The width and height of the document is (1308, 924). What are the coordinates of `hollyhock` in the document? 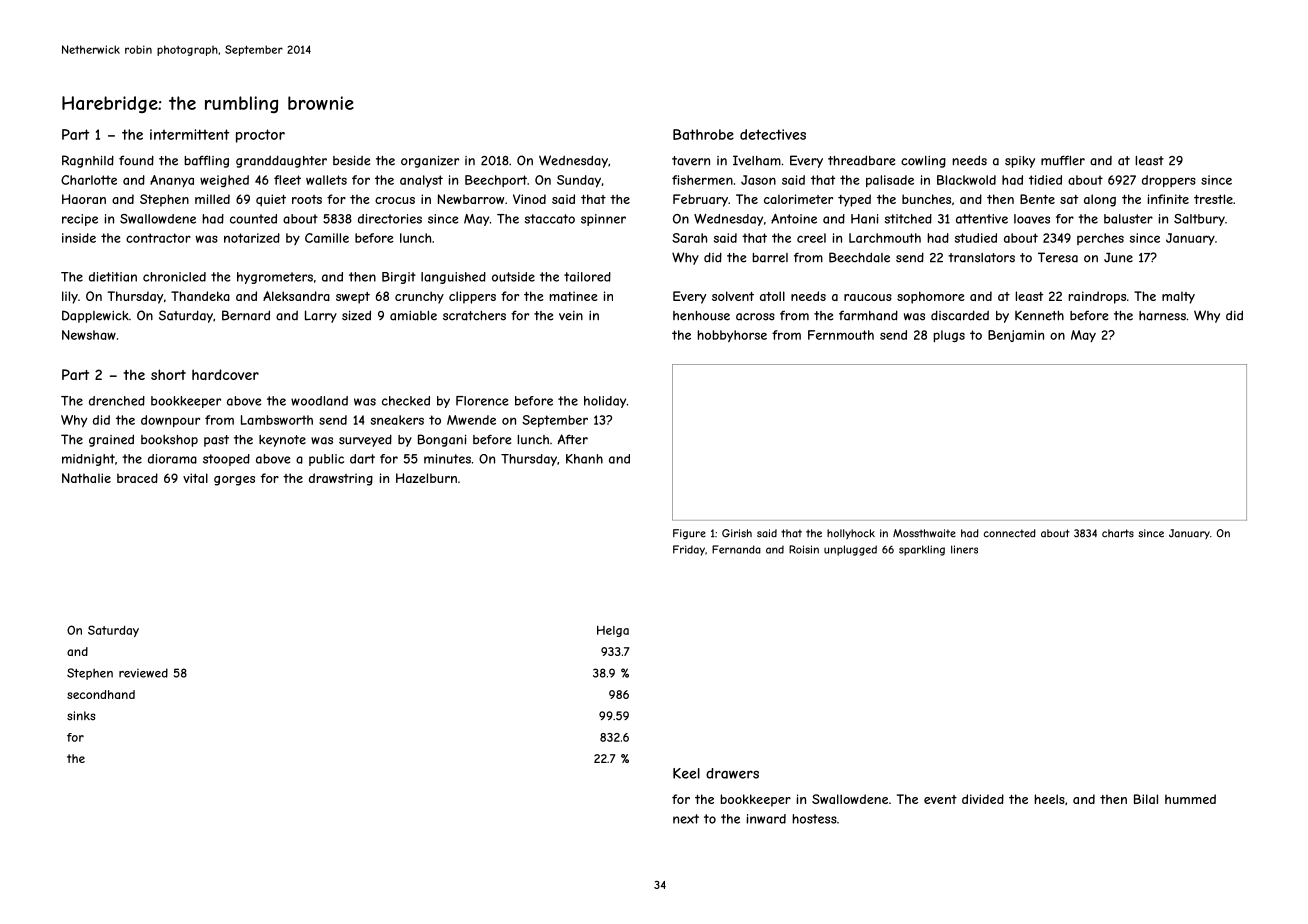 It's located at (851, 534).
